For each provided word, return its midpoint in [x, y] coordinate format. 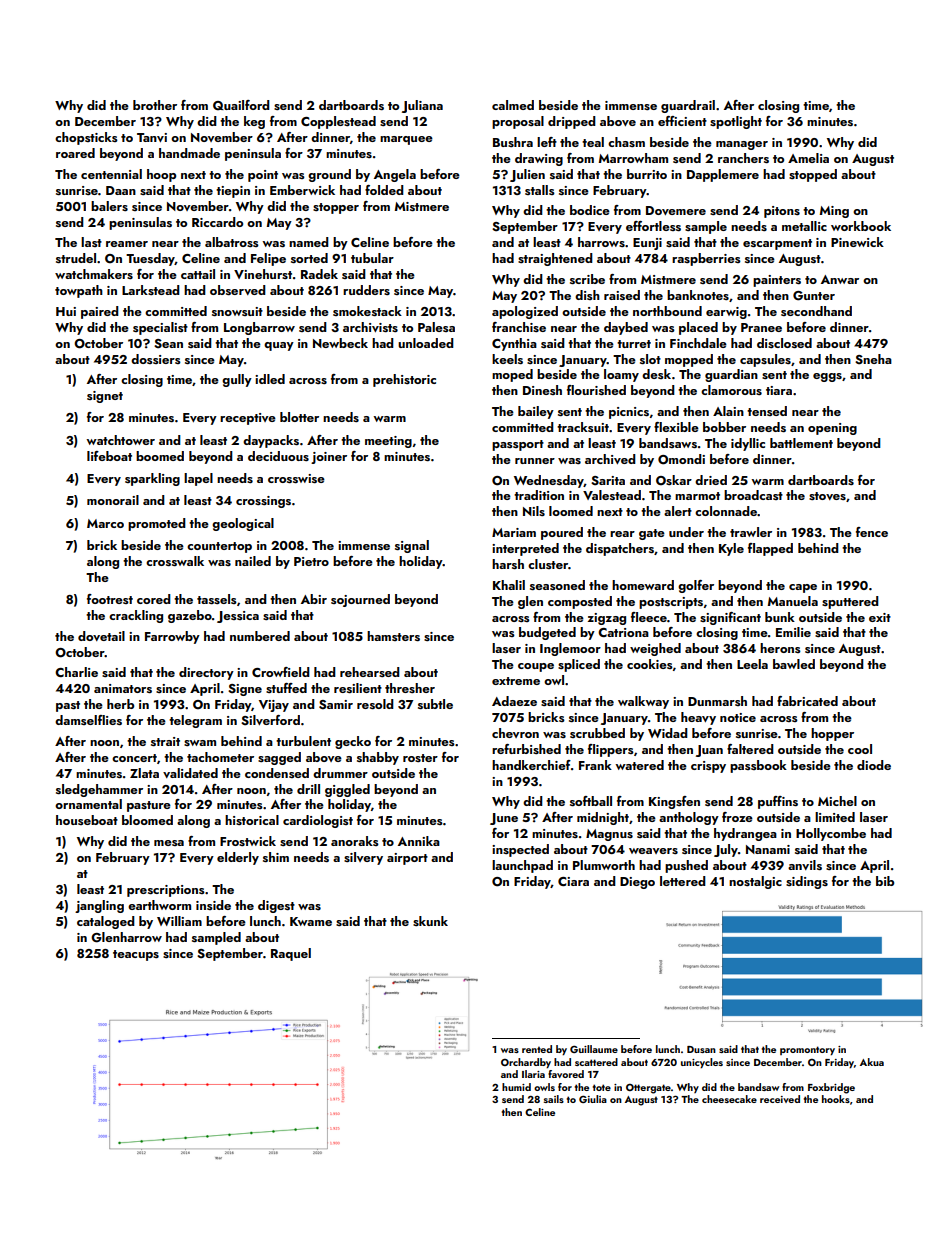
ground [329, 175]
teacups [136, 955]
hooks [836, 1099]
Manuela [793, 601]
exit [880, 617]
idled [270, 379]
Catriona [623, 632]
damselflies [88, 720]
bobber [724, 427]
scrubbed [597, 733]
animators [123, 688]
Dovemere [676, 210]
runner [535, 461]
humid [516, 1087]
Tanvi [152, 137]
